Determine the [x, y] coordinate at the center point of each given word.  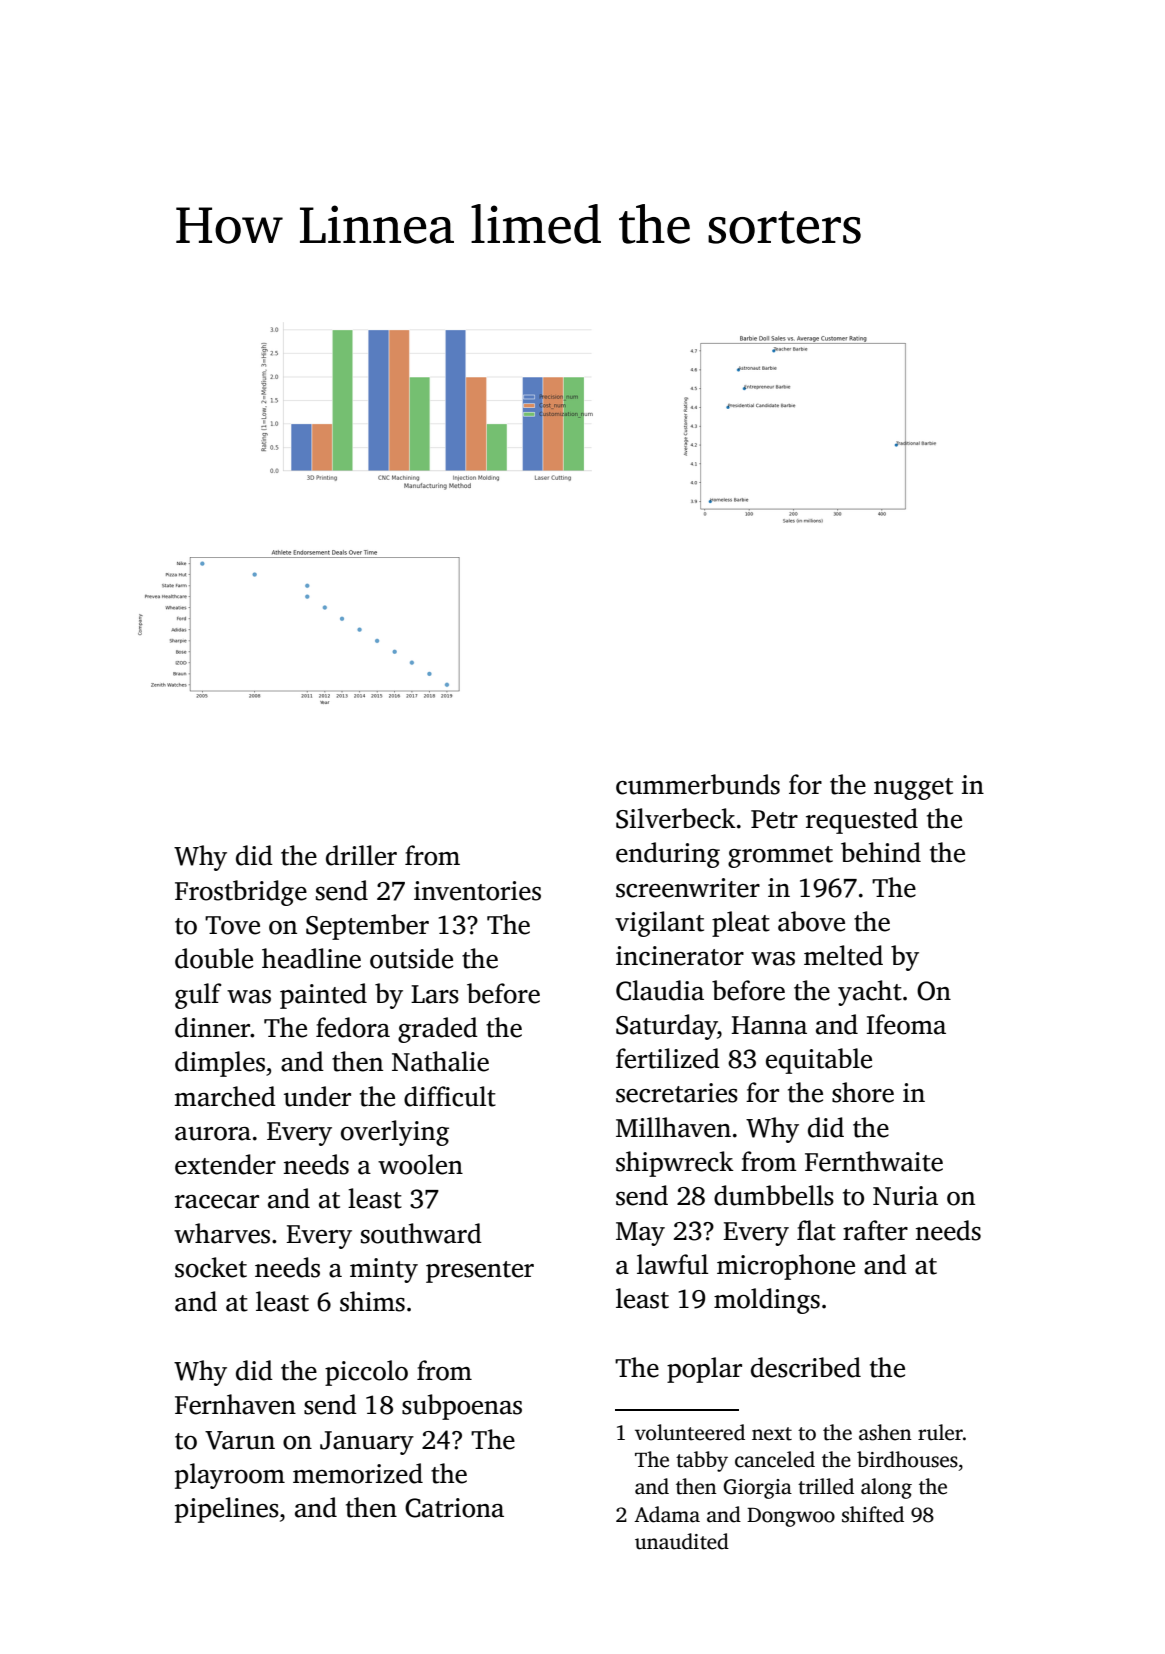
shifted [873, 1514]
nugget [913, 789]
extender [225, 1164]
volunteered [690, 1432]
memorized [358, 1473]
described [806, 1367]
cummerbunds [698, 784]
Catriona [454, 1508]
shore [863, 1092]
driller [361, 855]
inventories [477, 891]
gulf [198, 996]
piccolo [366, 1373]
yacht [870, 993]
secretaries [677, 1093]
